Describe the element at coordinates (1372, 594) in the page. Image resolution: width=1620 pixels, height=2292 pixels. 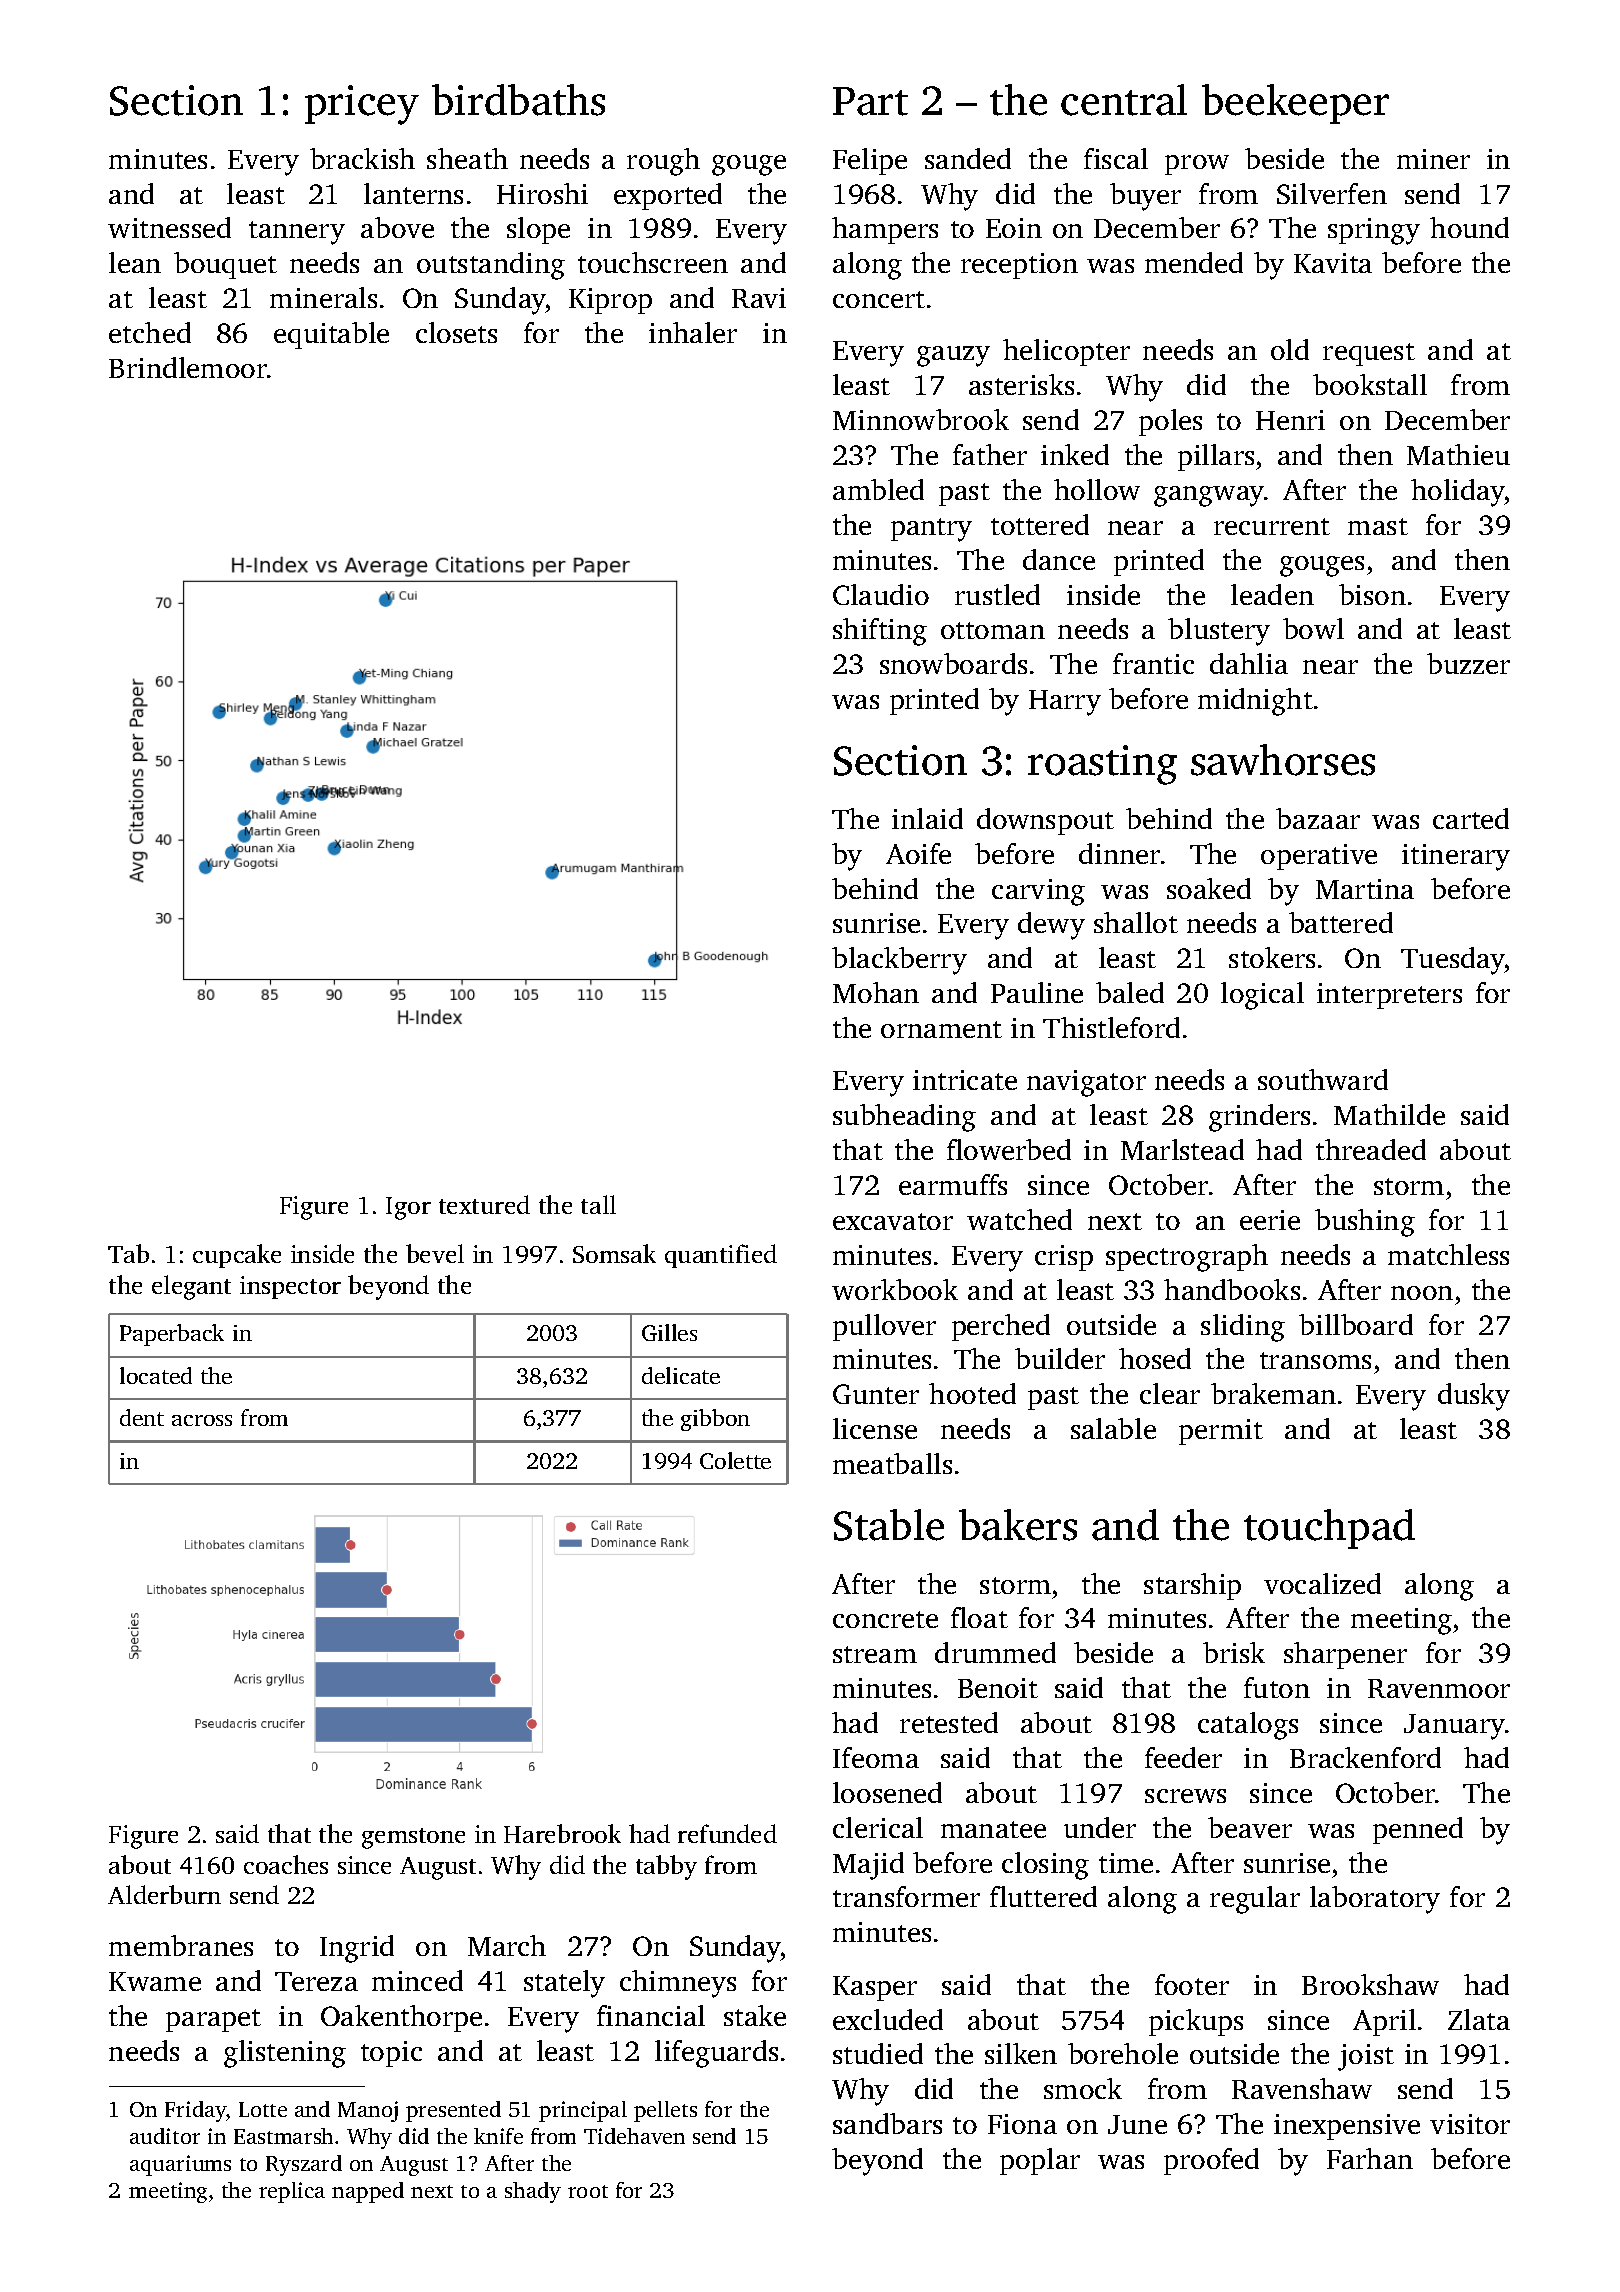
I see `bison` at that location.
